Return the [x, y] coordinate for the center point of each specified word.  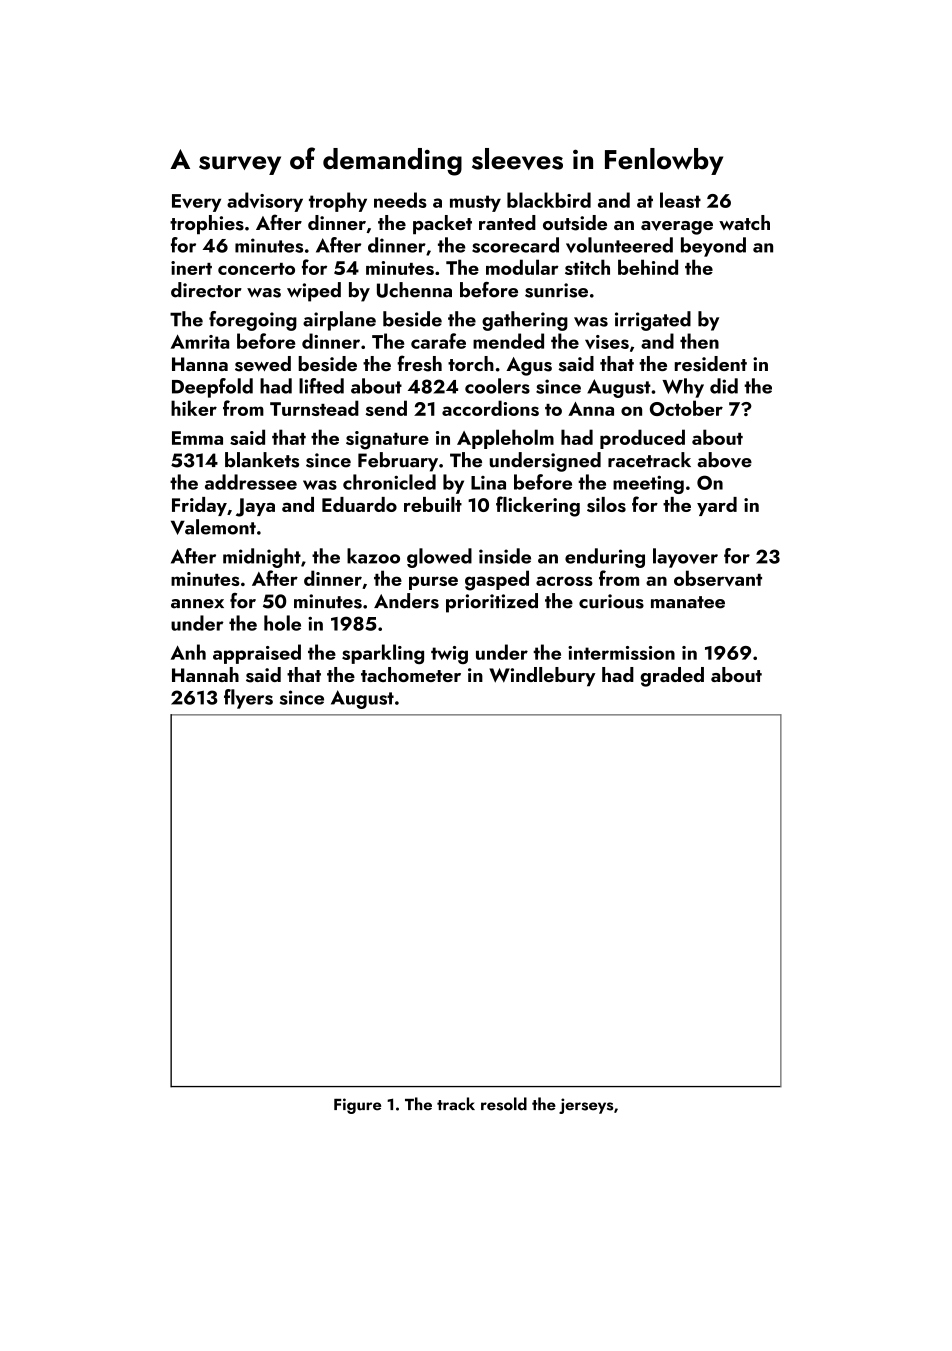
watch [744, 222]
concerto [256, 269]
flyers [248, 699]
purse [433, 583]
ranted [507, 222]
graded [672, 677]
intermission [621, 653]
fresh [419, 363]
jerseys [586, 1106]
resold [504, 1104]
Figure [357, 1106]
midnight [262, 558]
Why [683, 388]
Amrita [200, 341]
